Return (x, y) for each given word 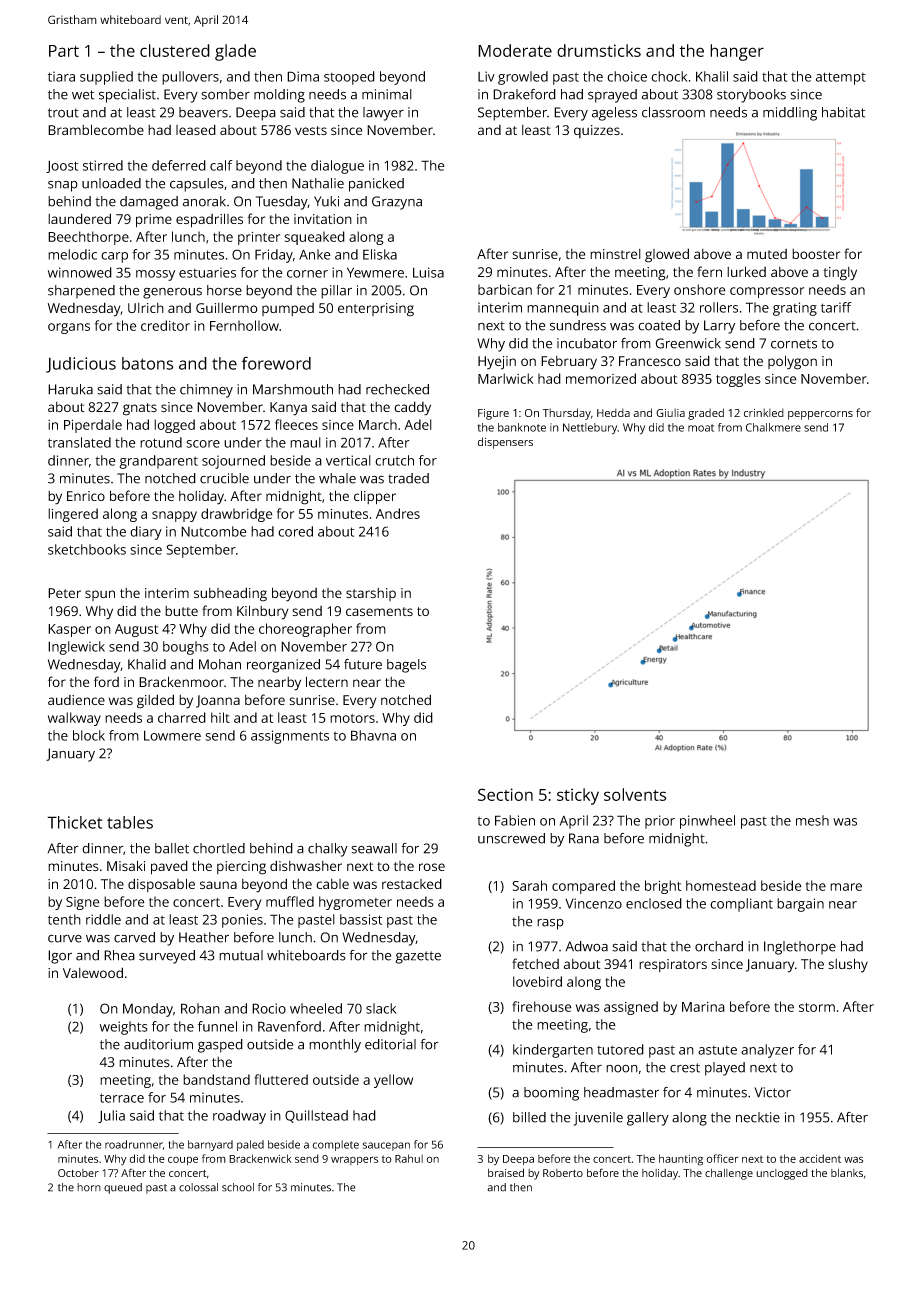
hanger (737, 52)
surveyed (167, 957)
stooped (349, 78)
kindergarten (553, 1051)
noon (622, 1069)
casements (379, 611)
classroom (673, 112)
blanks (847, 1173)
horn (89, 1187)
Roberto (563, 1173)
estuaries (207, 272)
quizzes (597, 131)
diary (146, 533)
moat (701, 428)
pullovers (190, 78)
